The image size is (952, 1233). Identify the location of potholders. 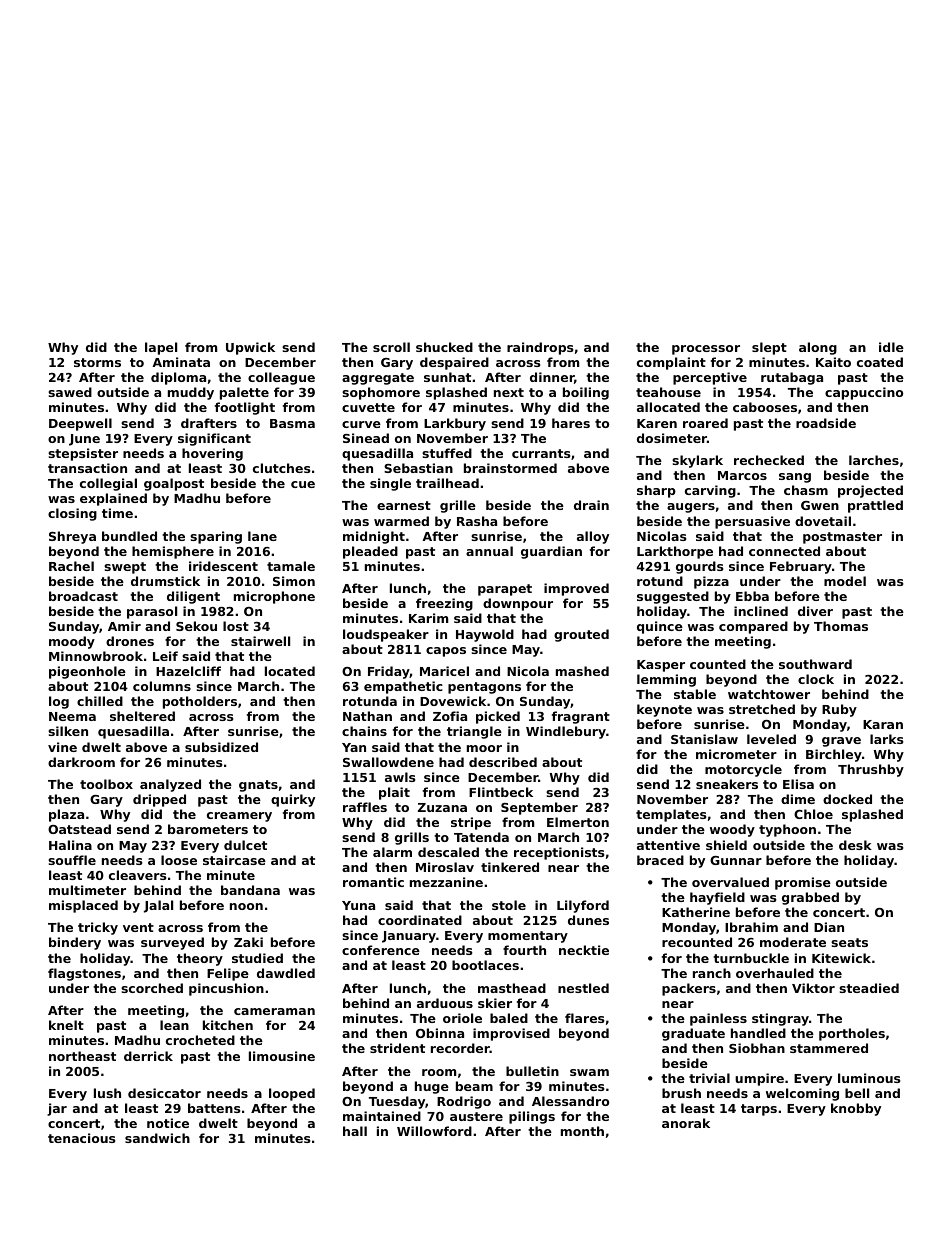
(200, 702).
